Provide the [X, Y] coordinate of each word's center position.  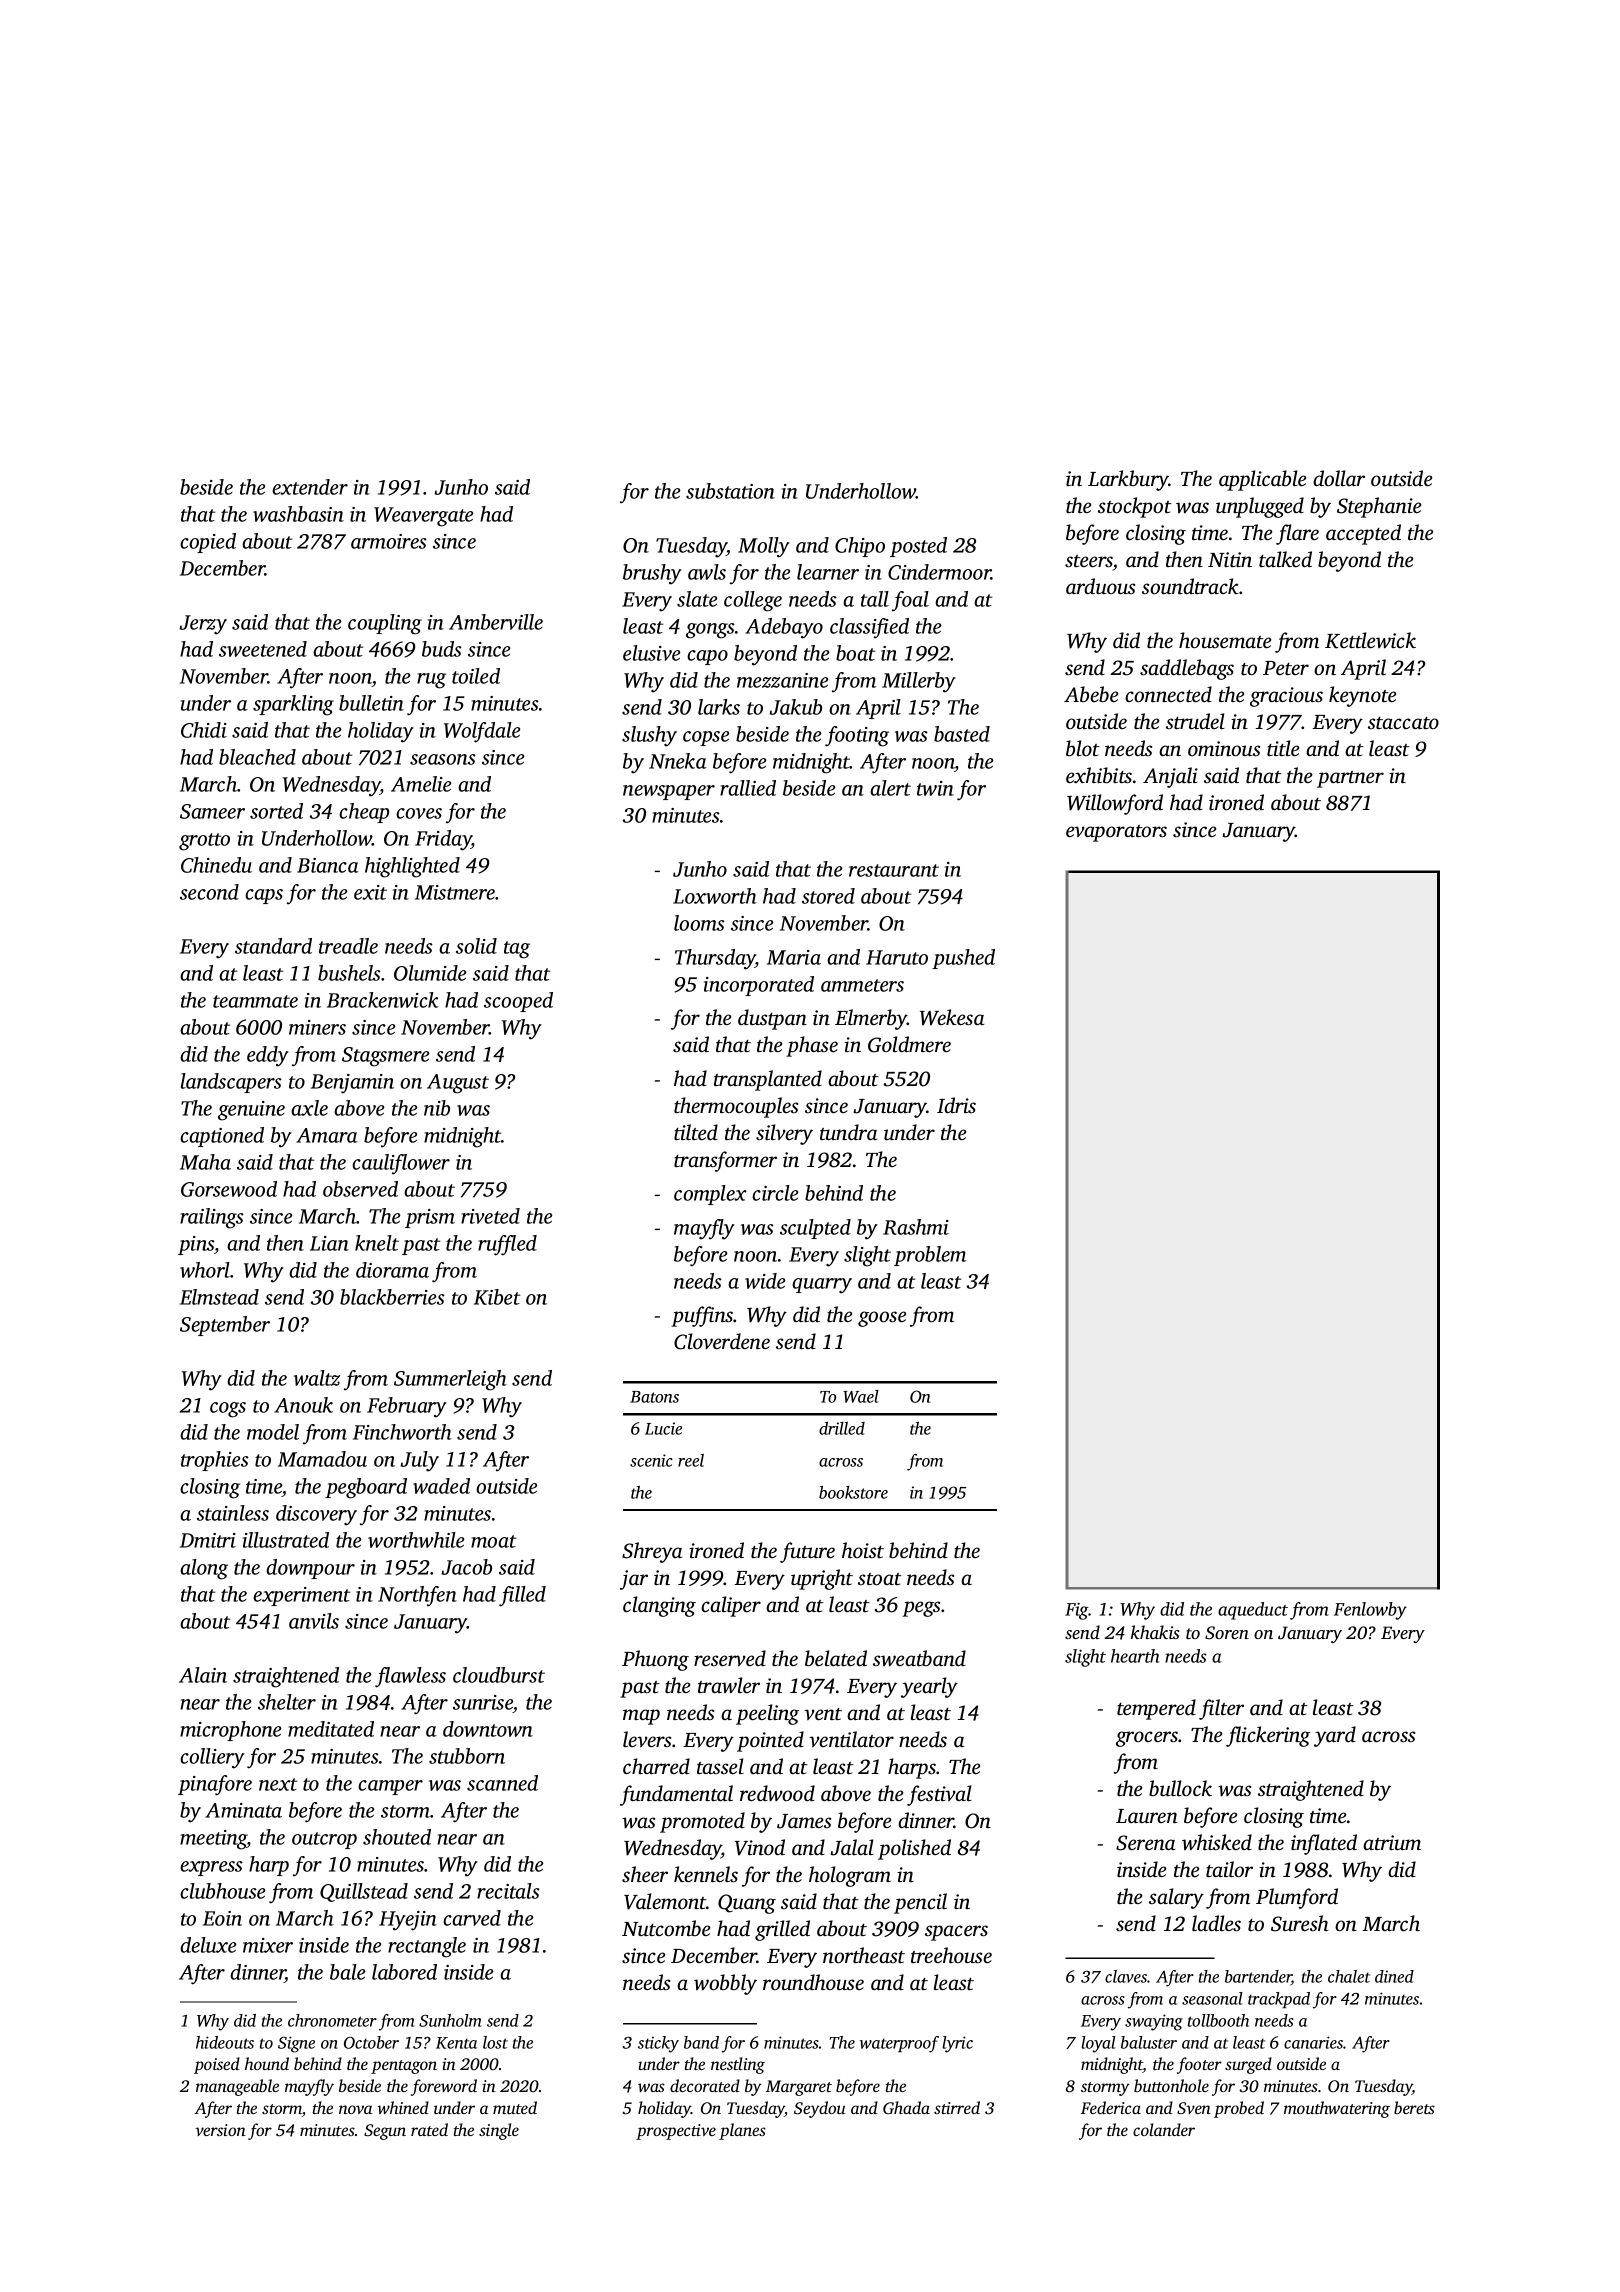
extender [310, 487]
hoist [863, 1550]
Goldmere [909, 1044]
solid [476, 946]
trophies [215, 1461]
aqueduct [1253, 1611]
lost [495, 2042]
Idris [956, 1105]
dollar [1339, 478]
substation [730, 491]
